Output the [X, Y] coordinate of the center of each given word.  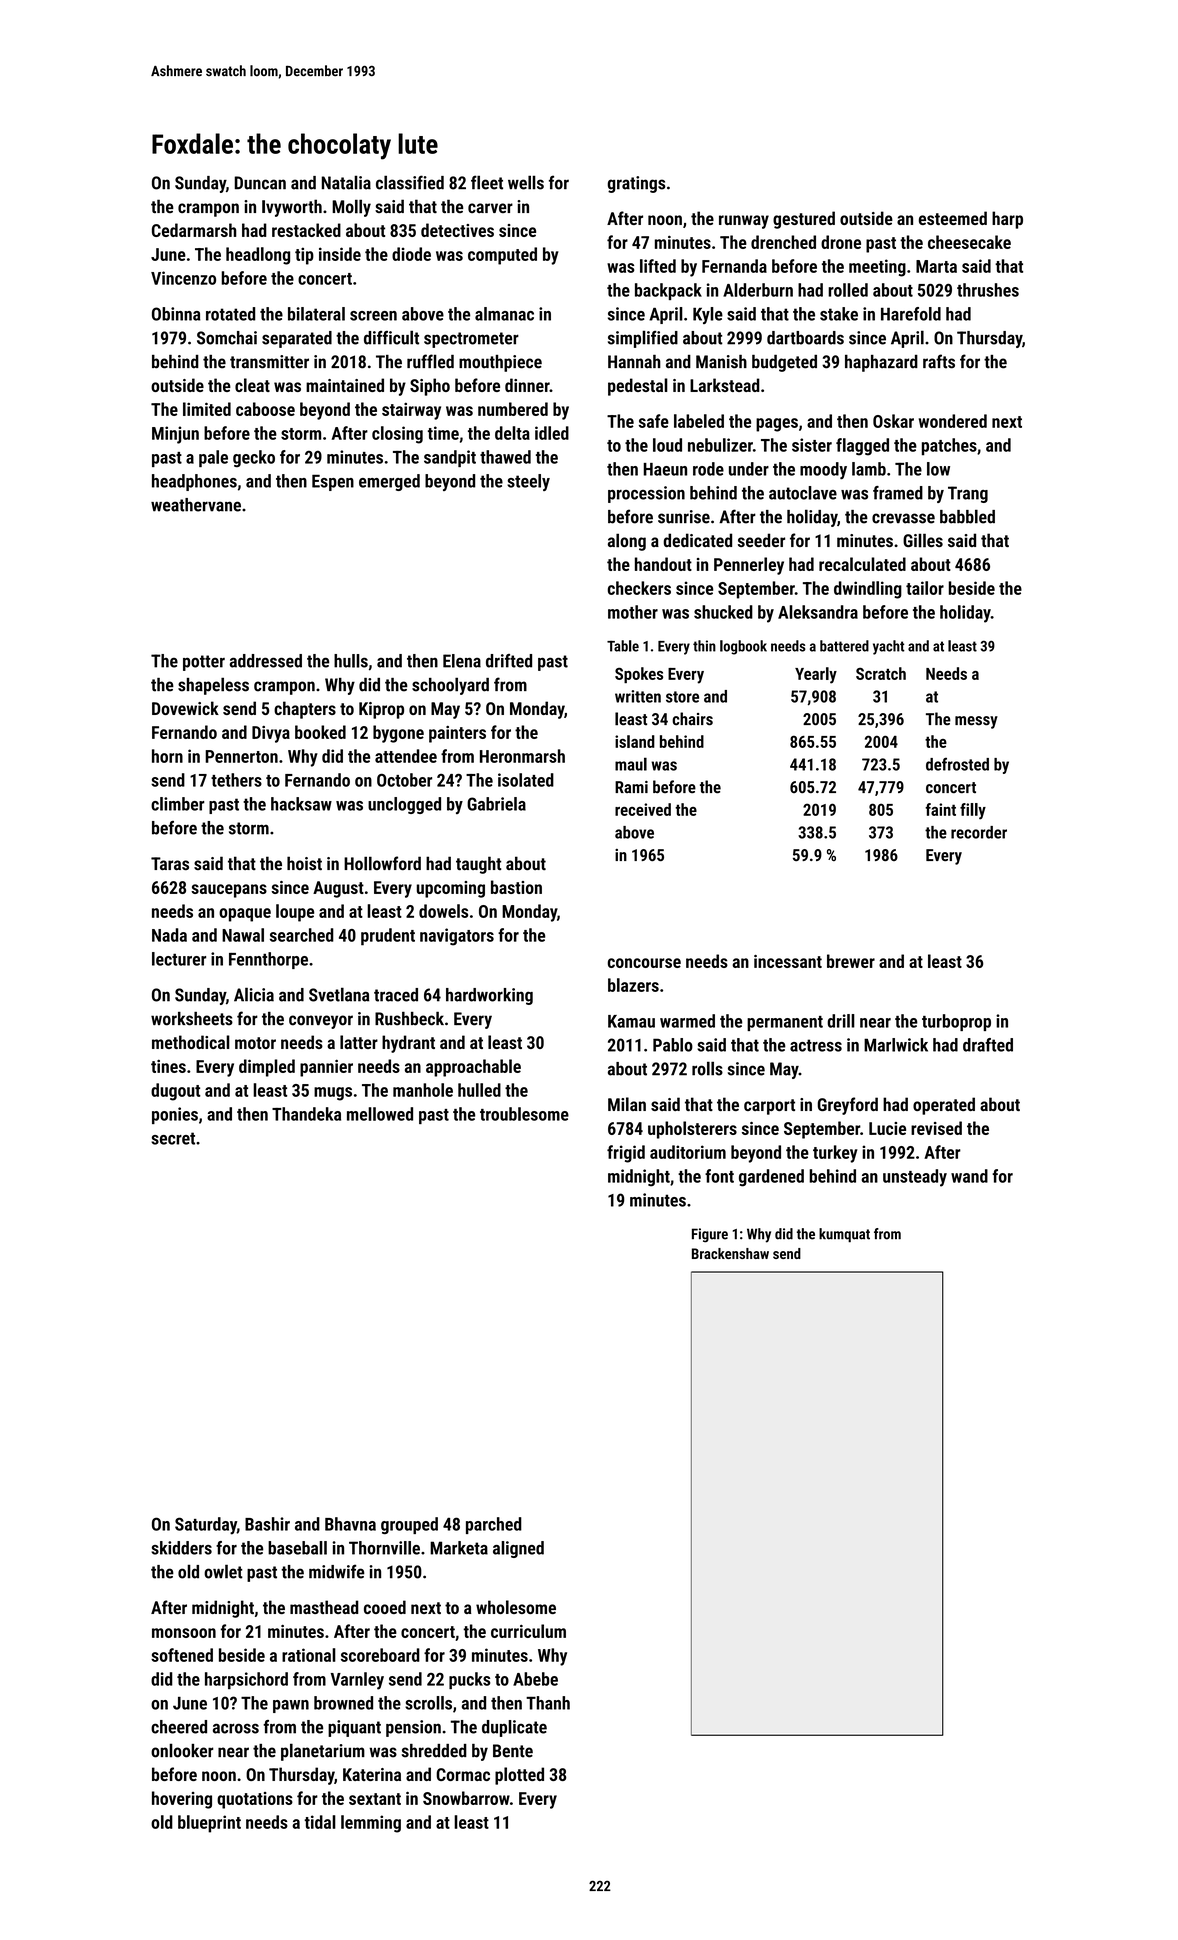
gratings [637, 184]
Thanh [548, 1703]
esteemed [953, 218]
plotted [519, 1776]
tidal [320, 1822]
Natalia [346, 182]
